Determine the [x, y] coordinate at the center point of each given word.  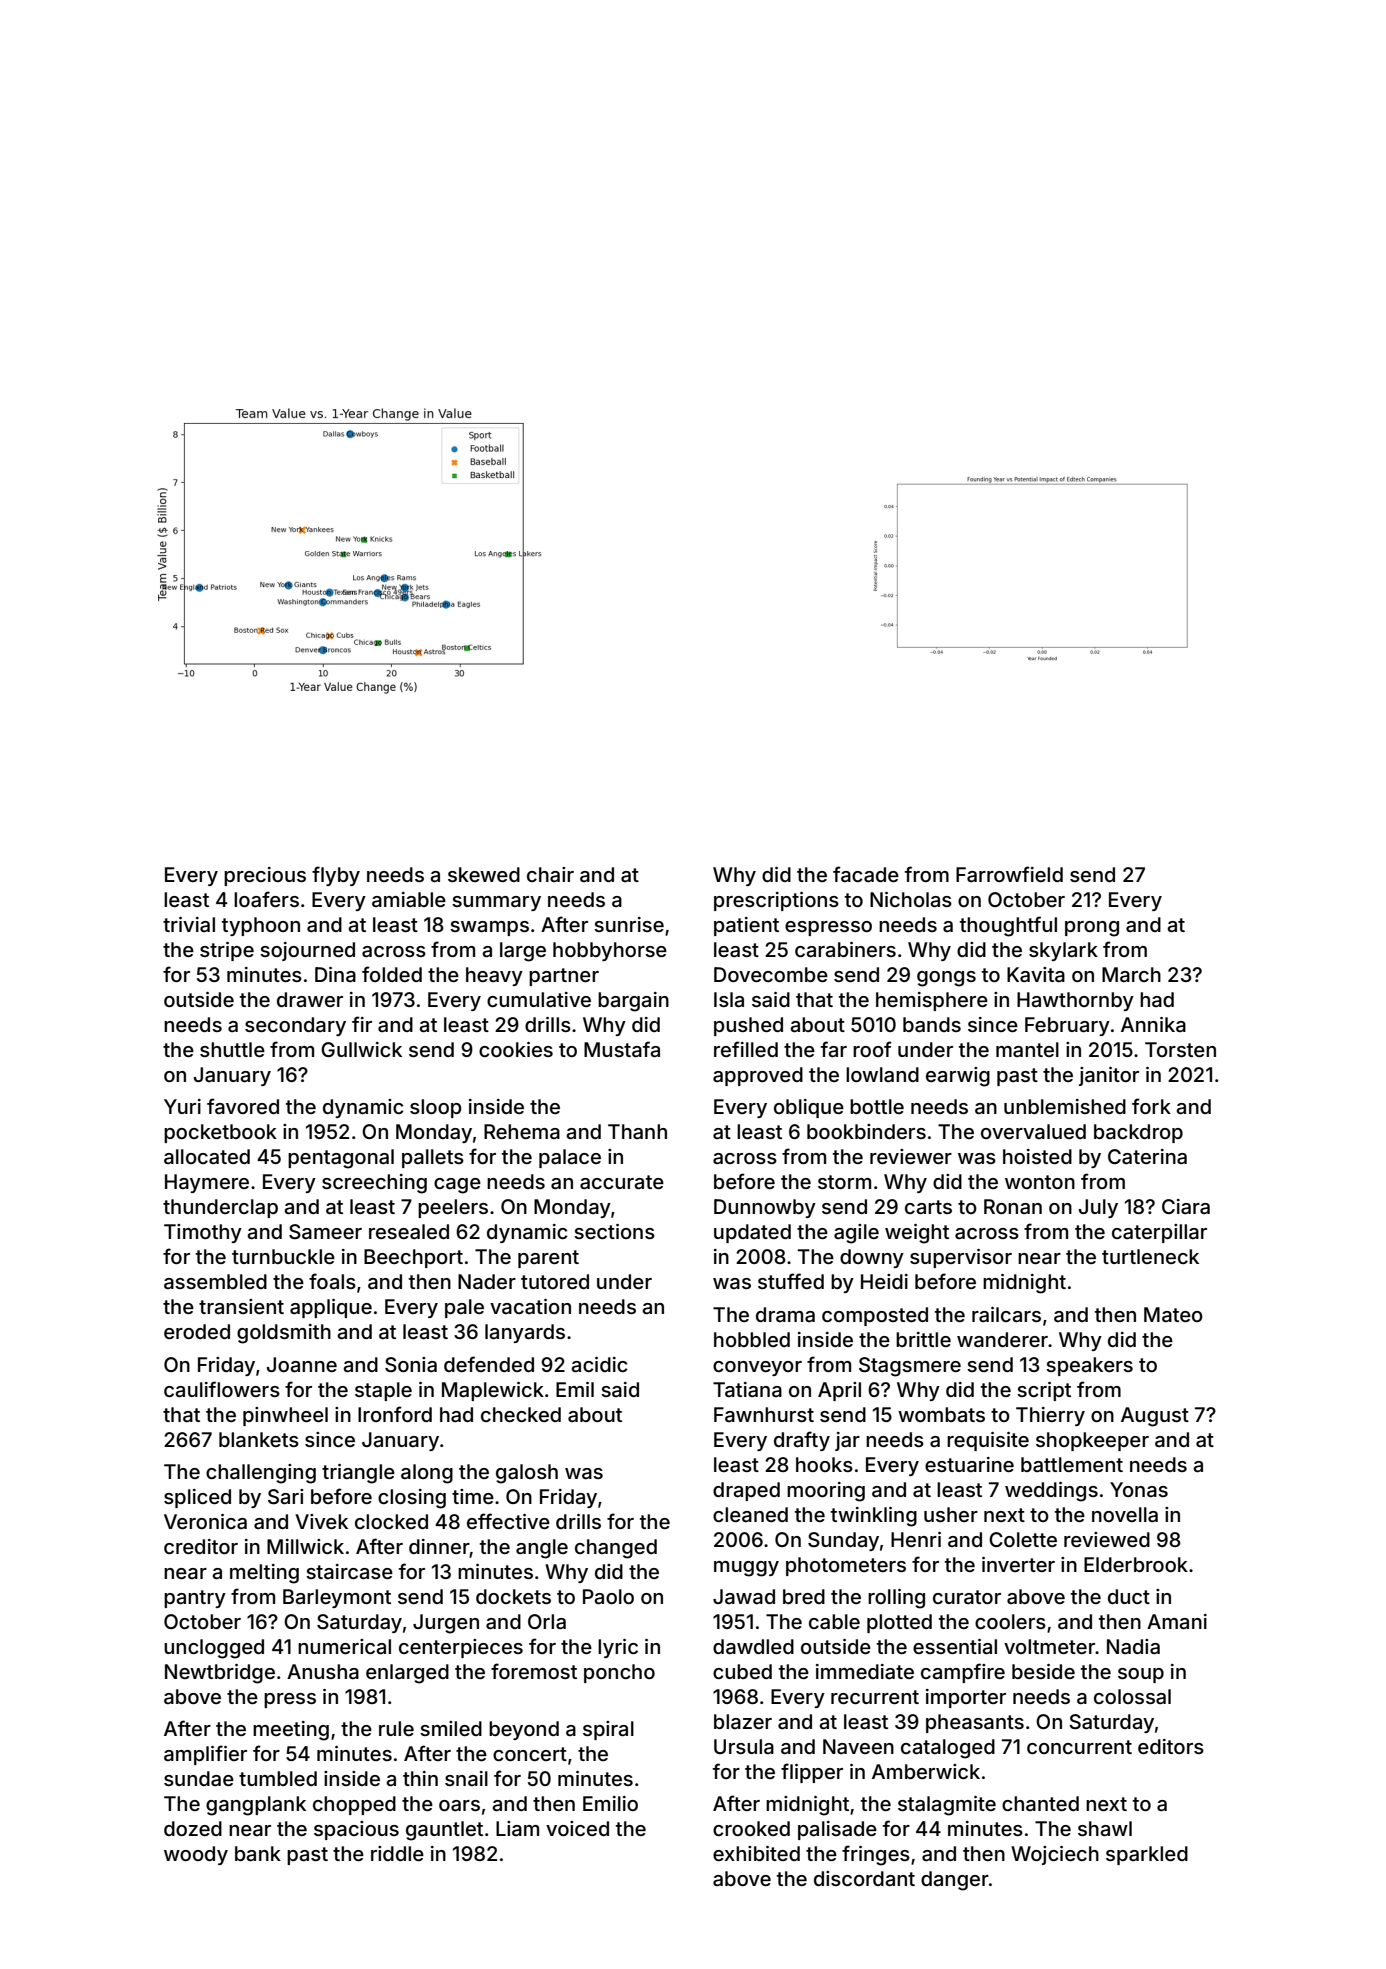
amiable [409, 899]
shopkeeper [1092, 1441]
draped [746, 1491]
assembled [215, 1281]
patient [746, 926]
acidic [599, 1364]
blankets [259, 1439]
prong [1092, 929]
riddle [397, 1853]
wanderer [1002, 1339]
